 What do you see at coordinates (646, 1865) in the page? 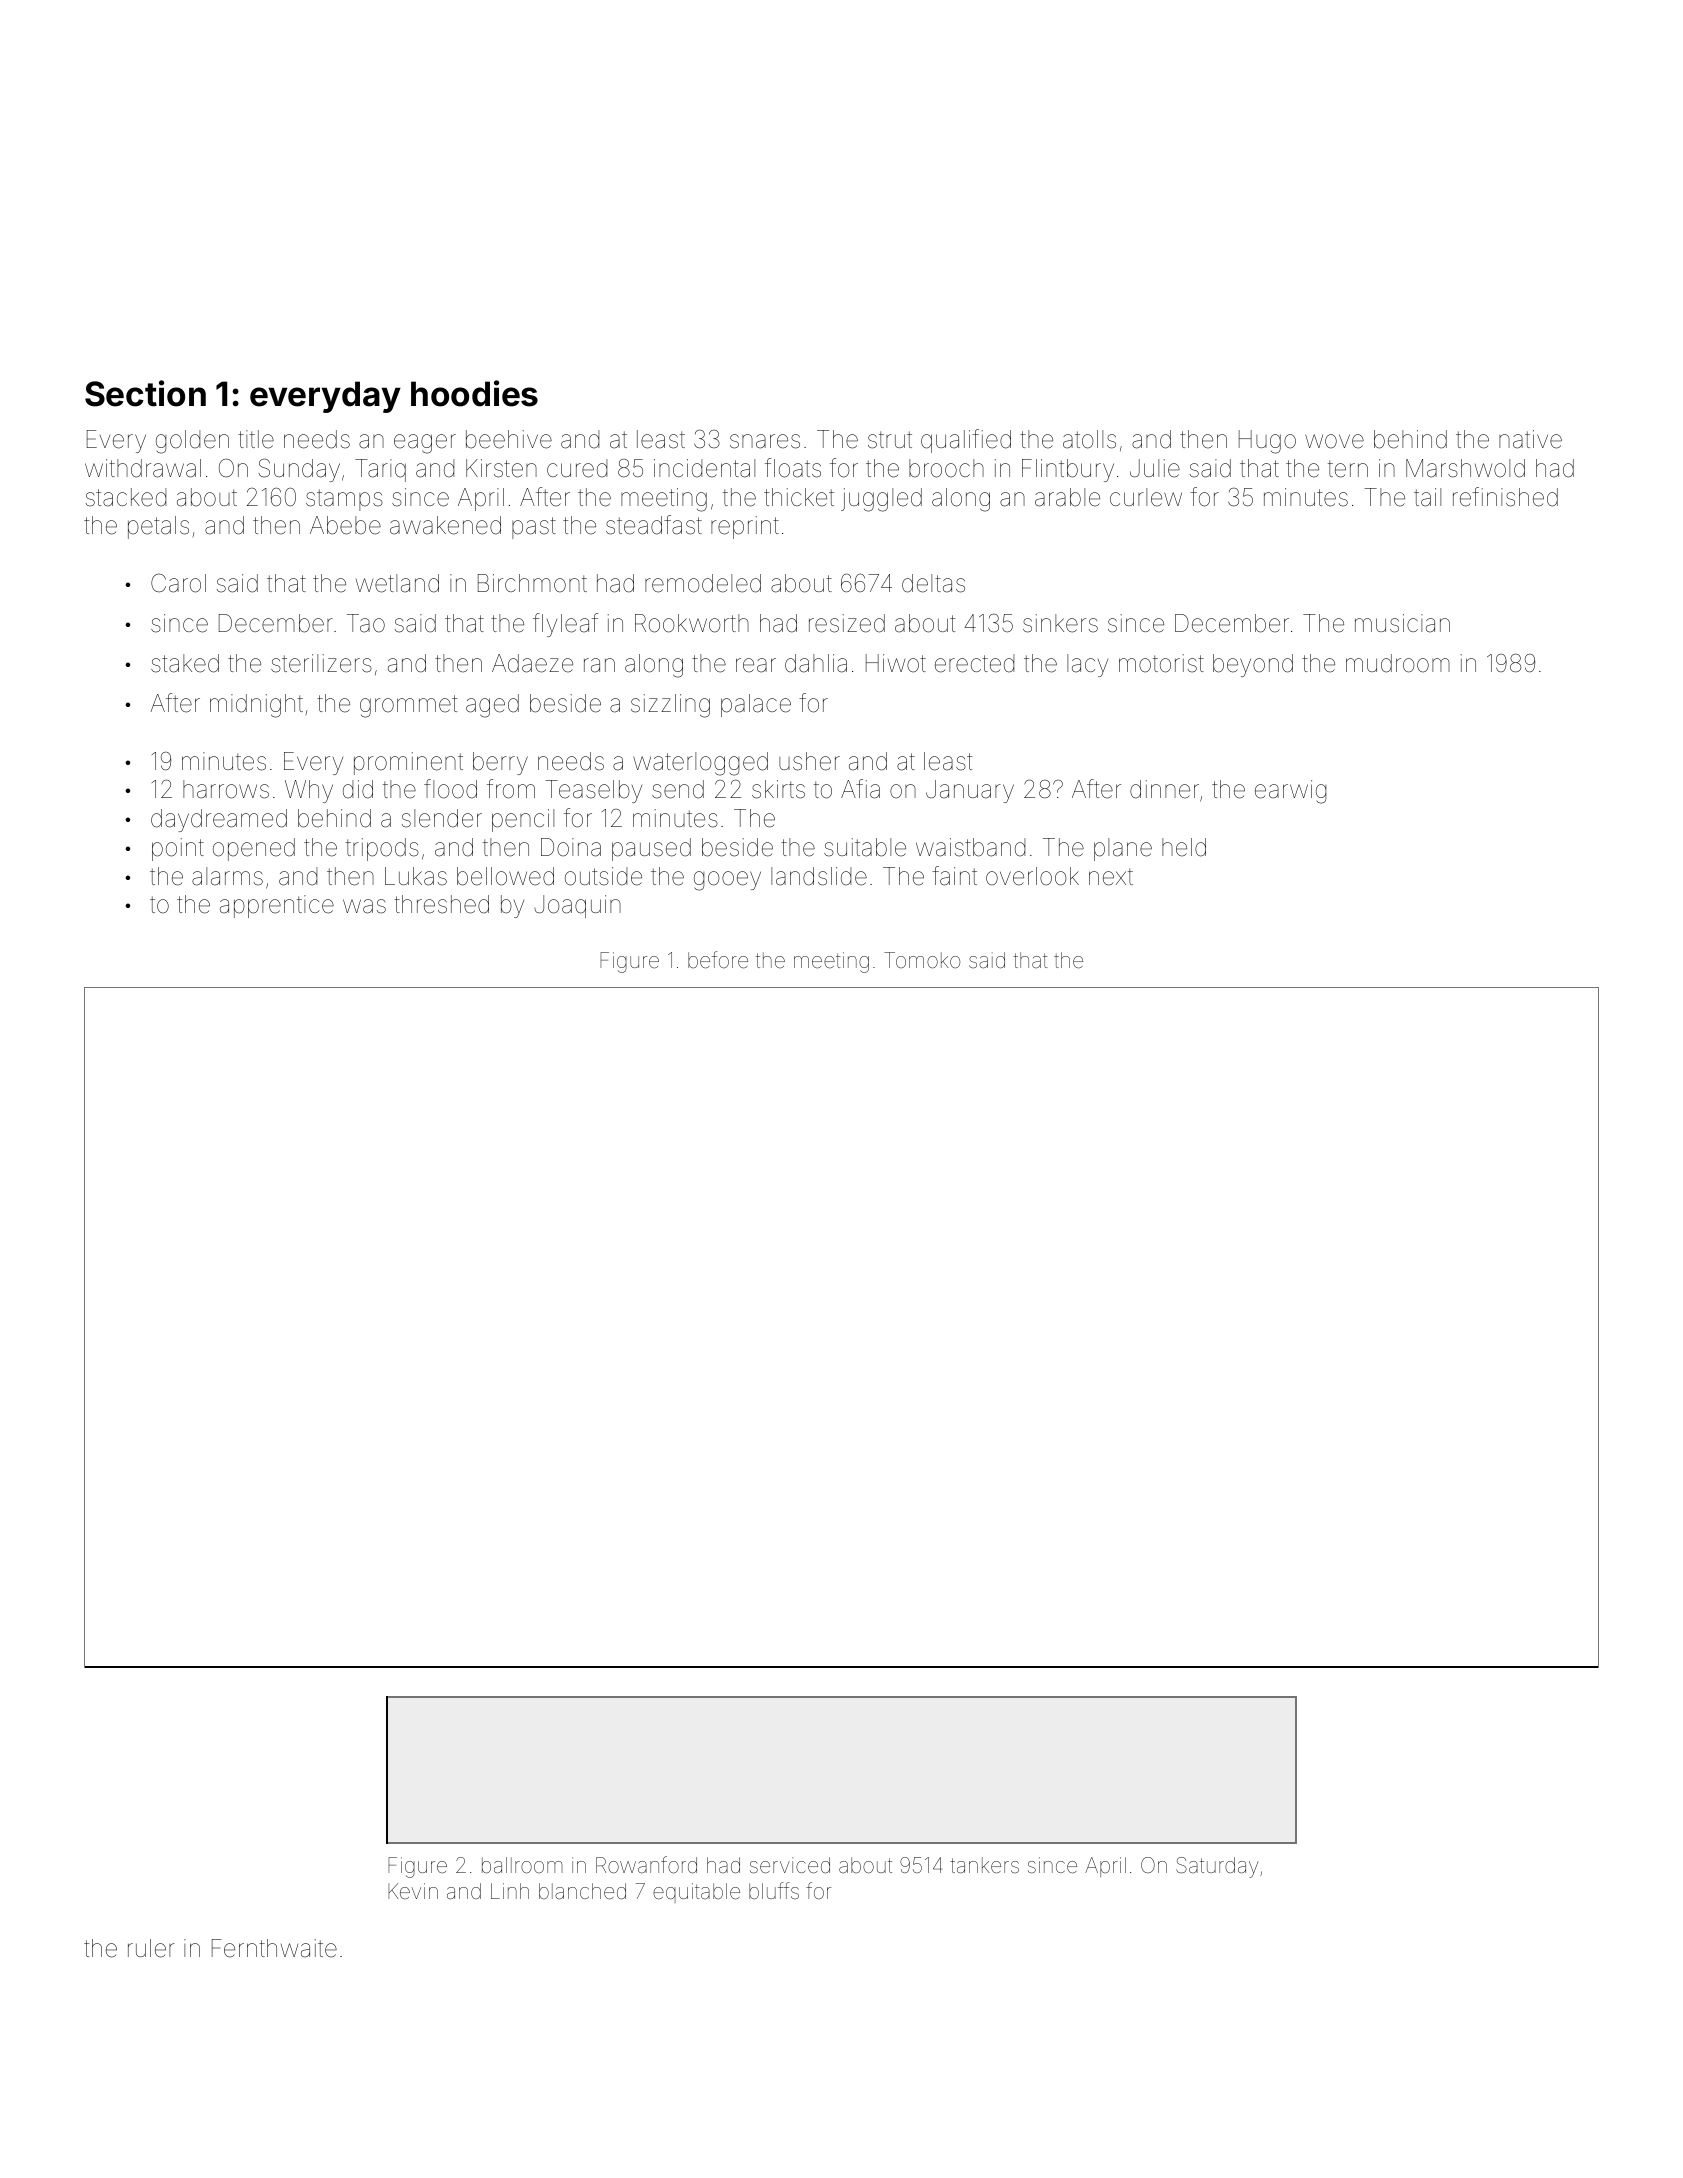
I see `Rowanford` at bounding box center [646, 1865].
